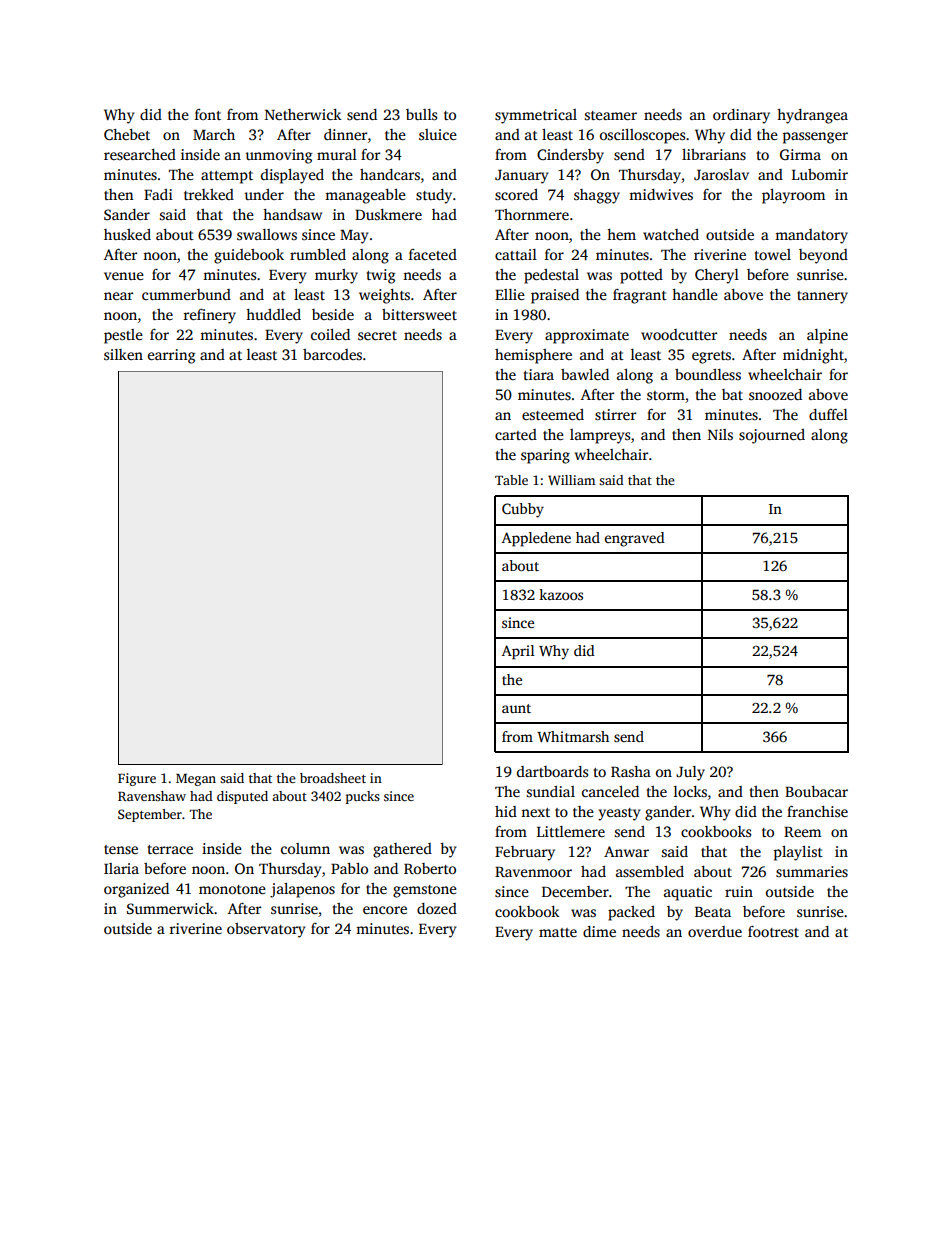 The image size is (952, 1233). I want to click on earring, so click(171, 356).
